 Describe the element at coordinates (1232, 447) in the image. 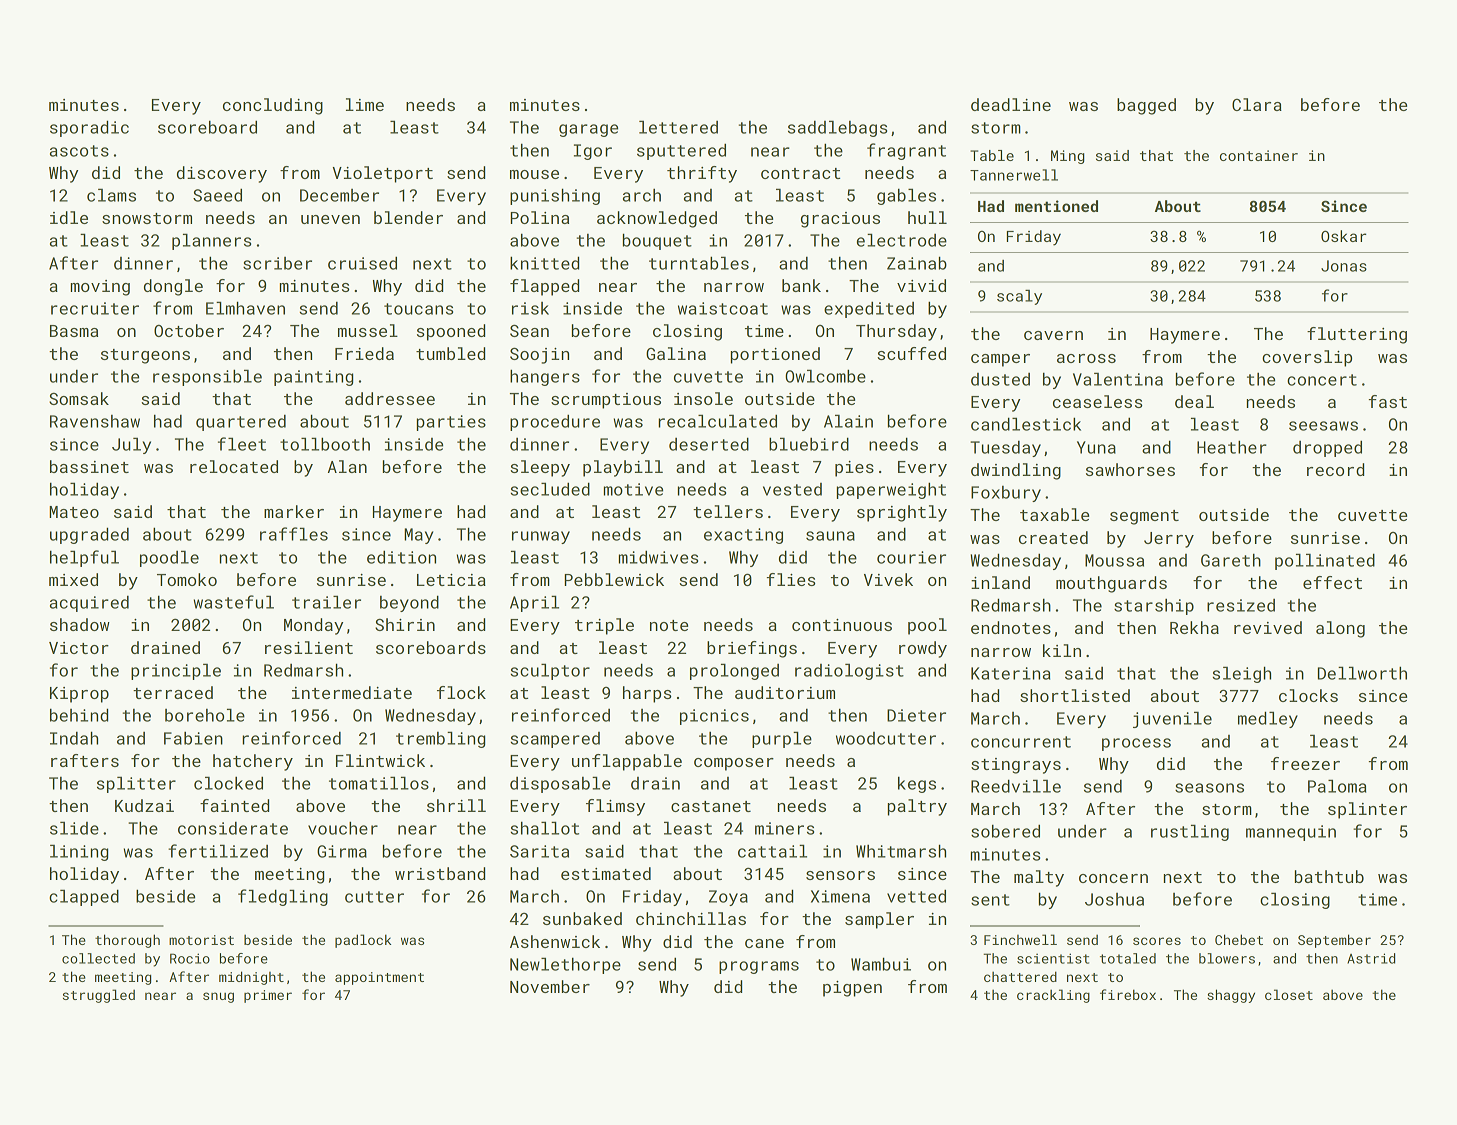

I see `Heather` at that location.
